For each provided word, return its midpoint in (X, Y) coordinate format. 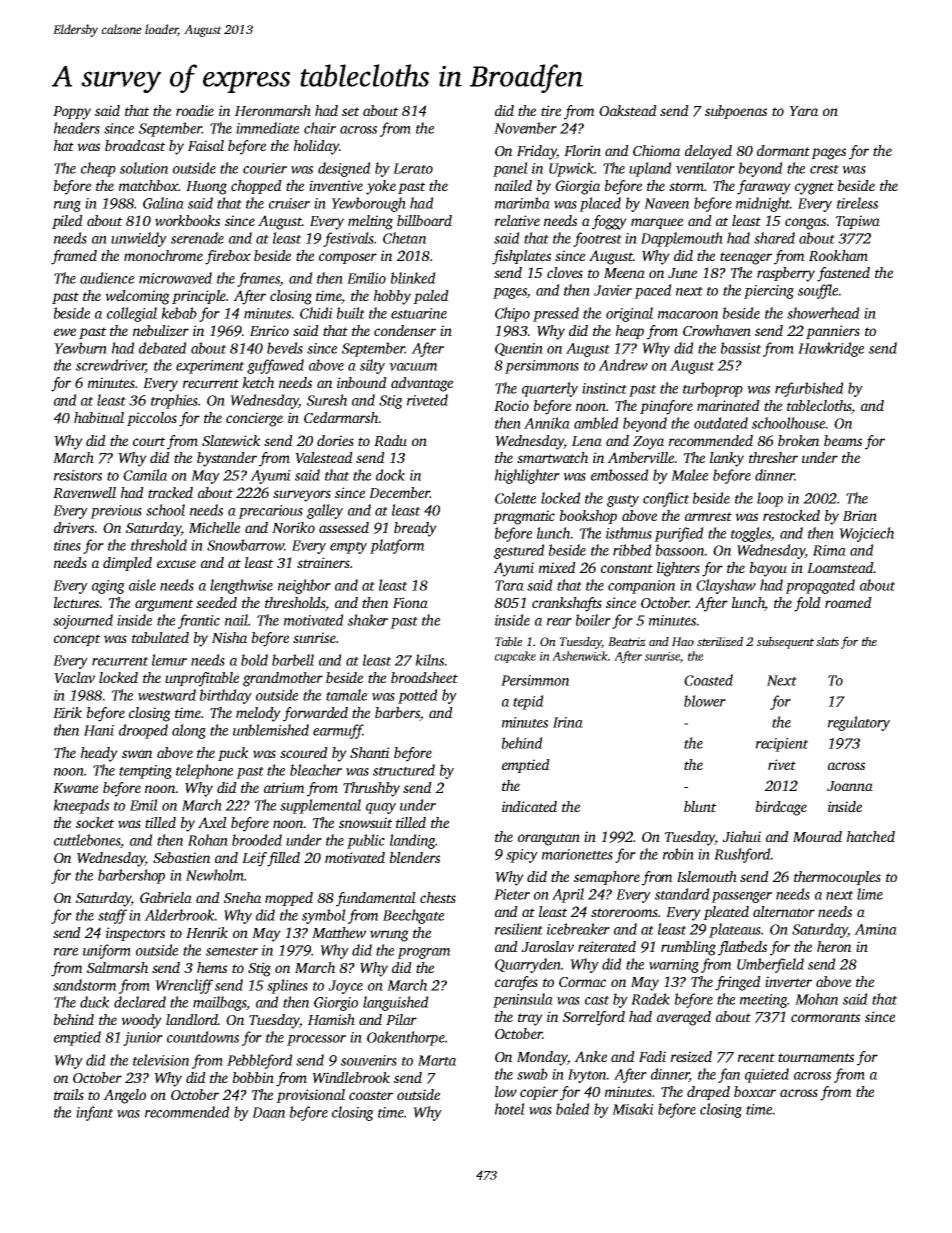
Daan (269, 1112)
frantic (199, 621)
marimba (522, 203)
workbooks (187, 220)
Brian (860, 515)
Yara (803, 111)
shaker (368, 620)
